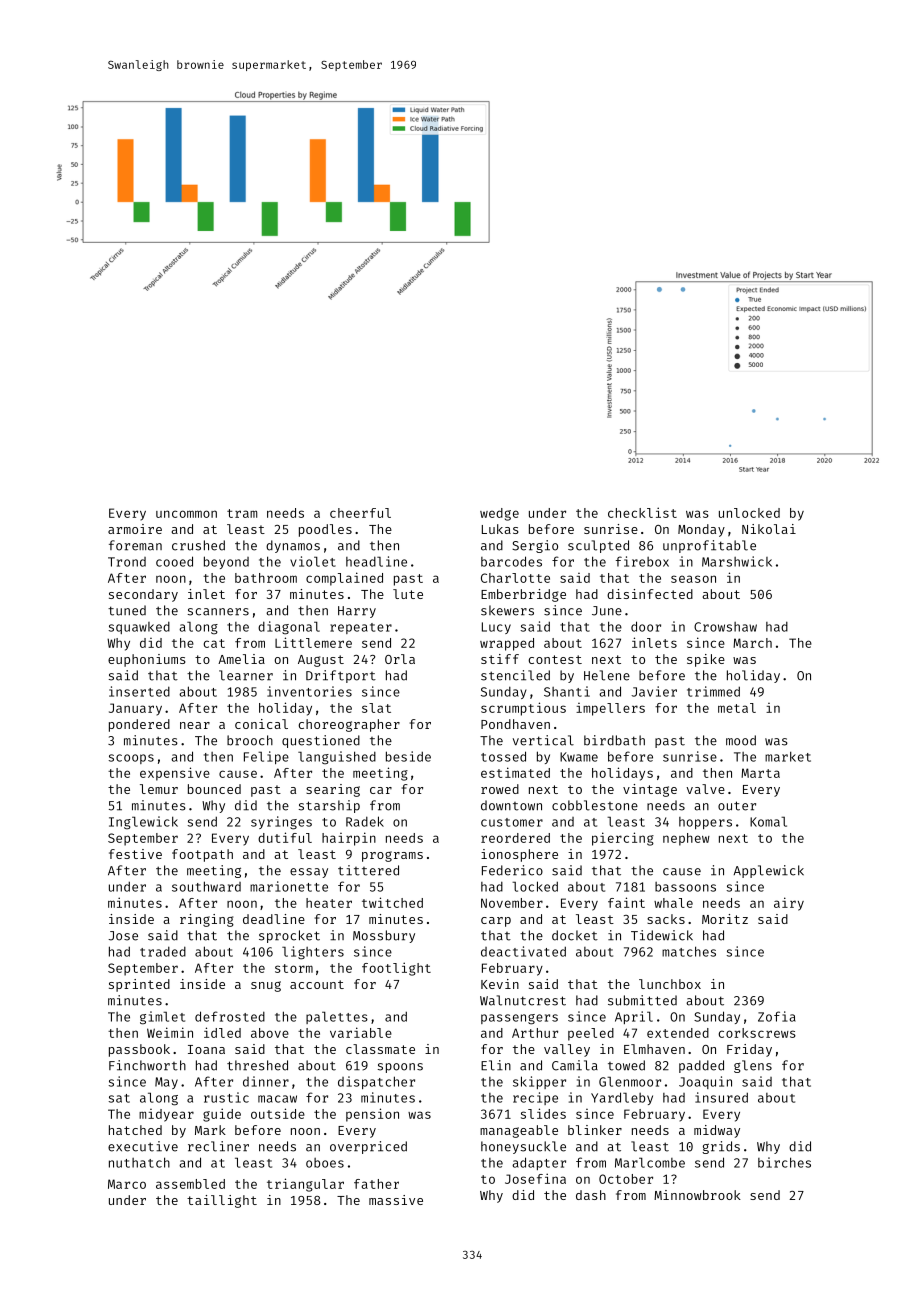  Describe the element at coordinates (222, 1201) in the image. I see `taillight` at that location.
